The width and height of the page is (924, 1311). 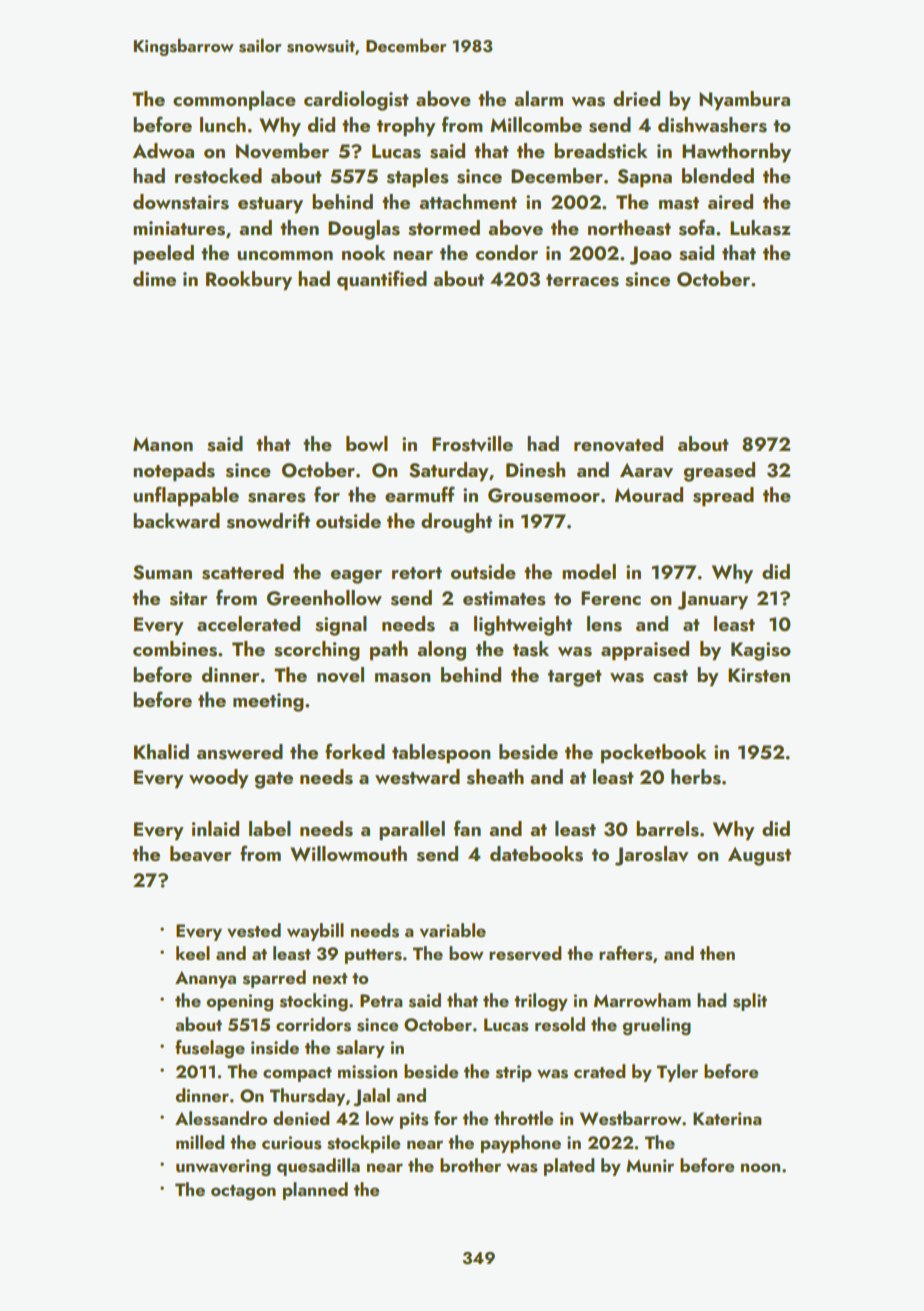 I want to click on unwavering, so click(x=223, y=1167).
